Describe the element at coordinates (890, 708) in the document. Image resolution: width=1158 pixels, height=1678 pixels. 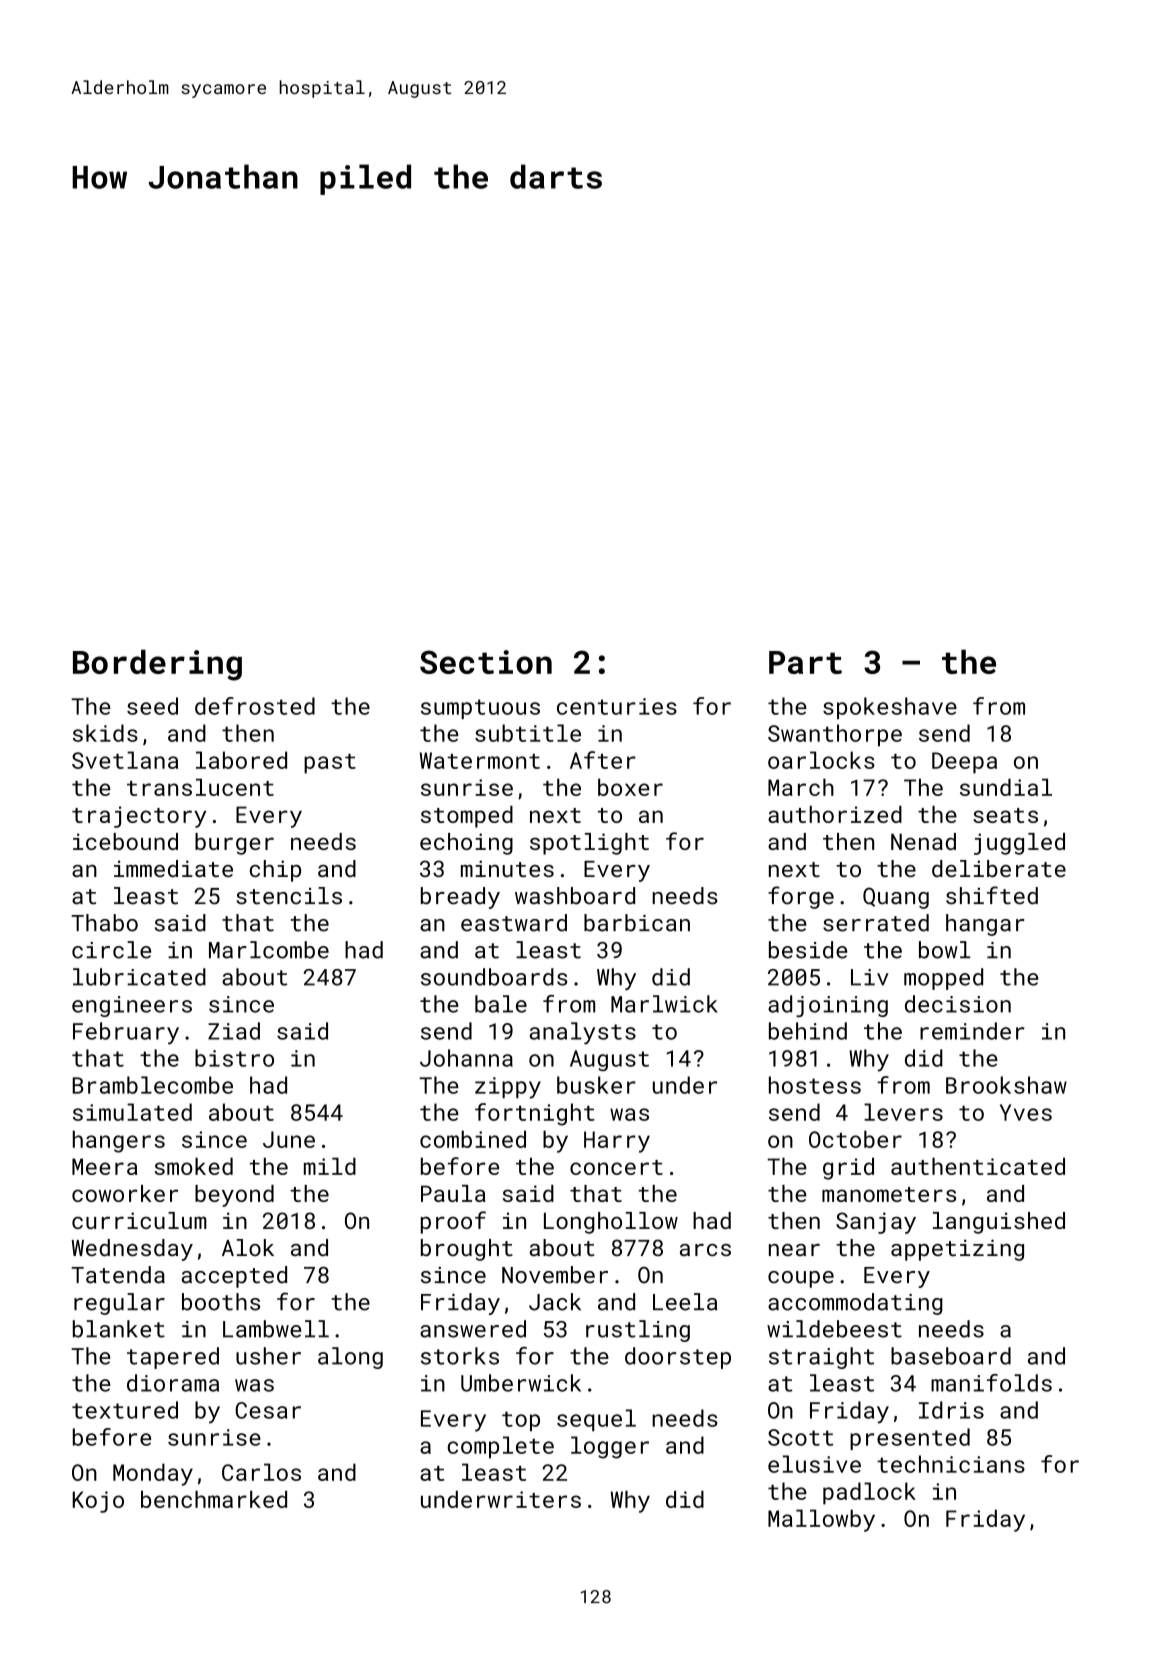
I see `spokeshave` at that location.
